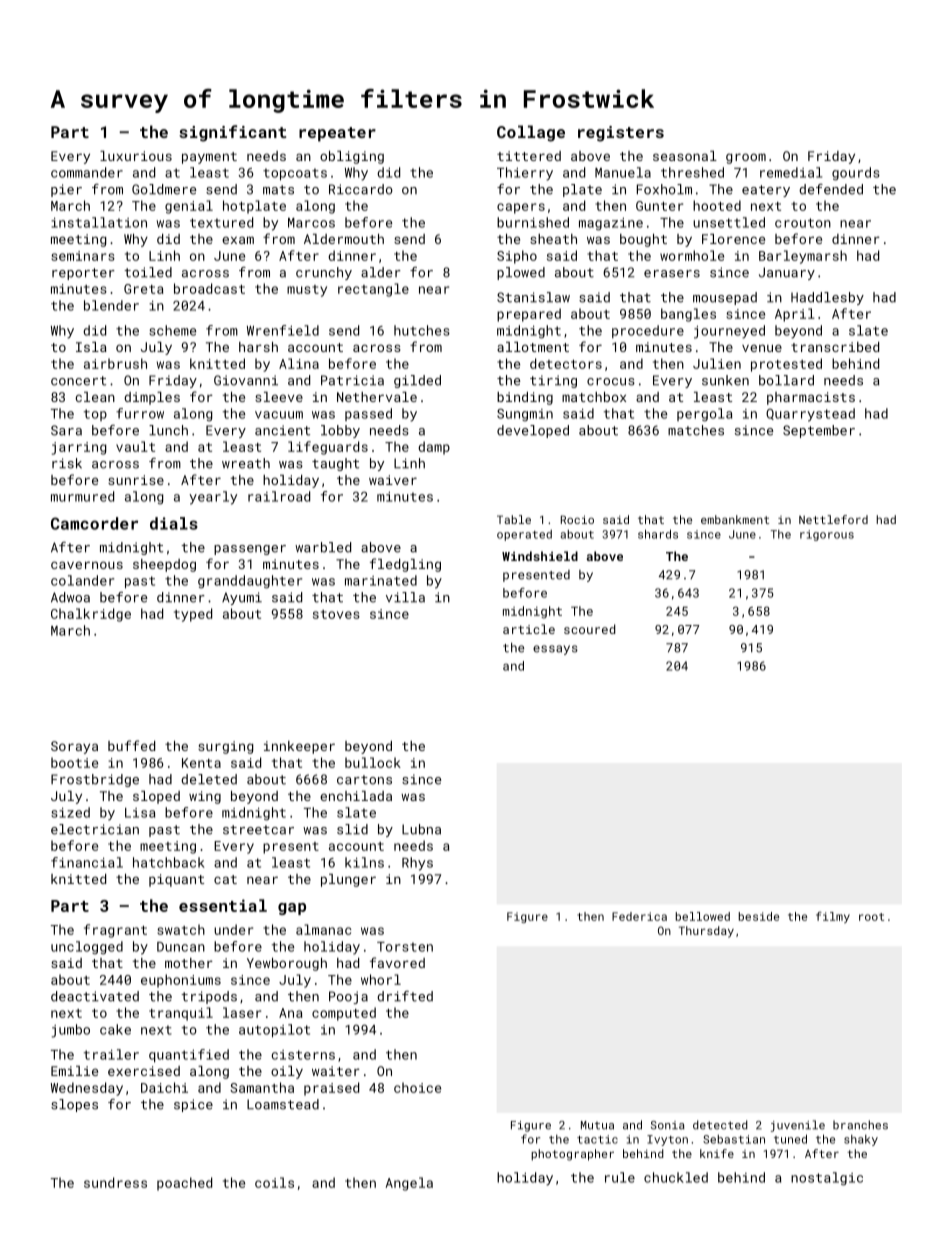 This screenshot has height=1233, width=952. Describe the element at coordinates (364, 862) in the screenshot. I see `kilns` at that location.
